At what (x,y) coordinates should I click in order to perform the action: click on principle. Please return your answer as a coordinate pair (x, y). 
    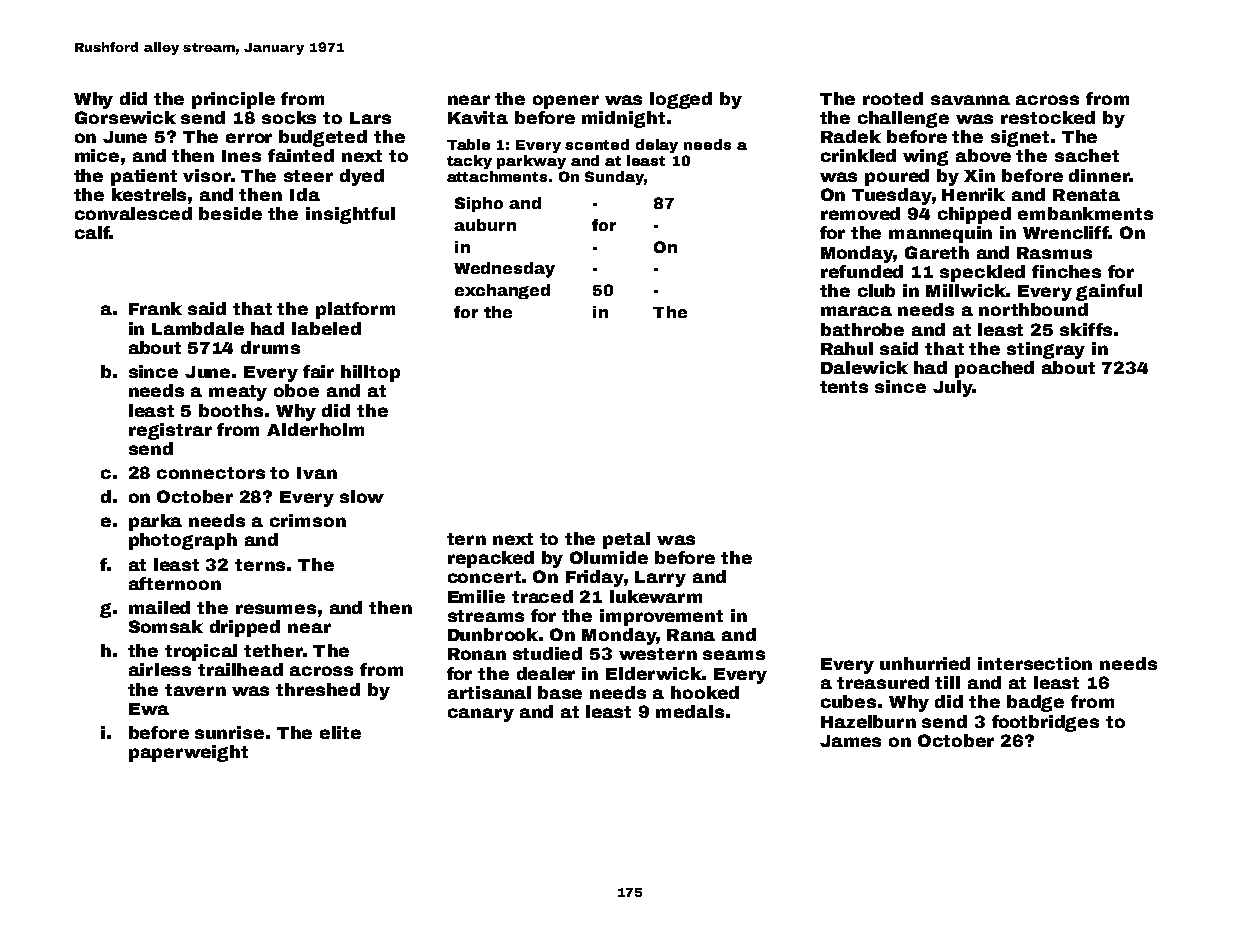
    Looking at the image, I should click on (233, 100).
